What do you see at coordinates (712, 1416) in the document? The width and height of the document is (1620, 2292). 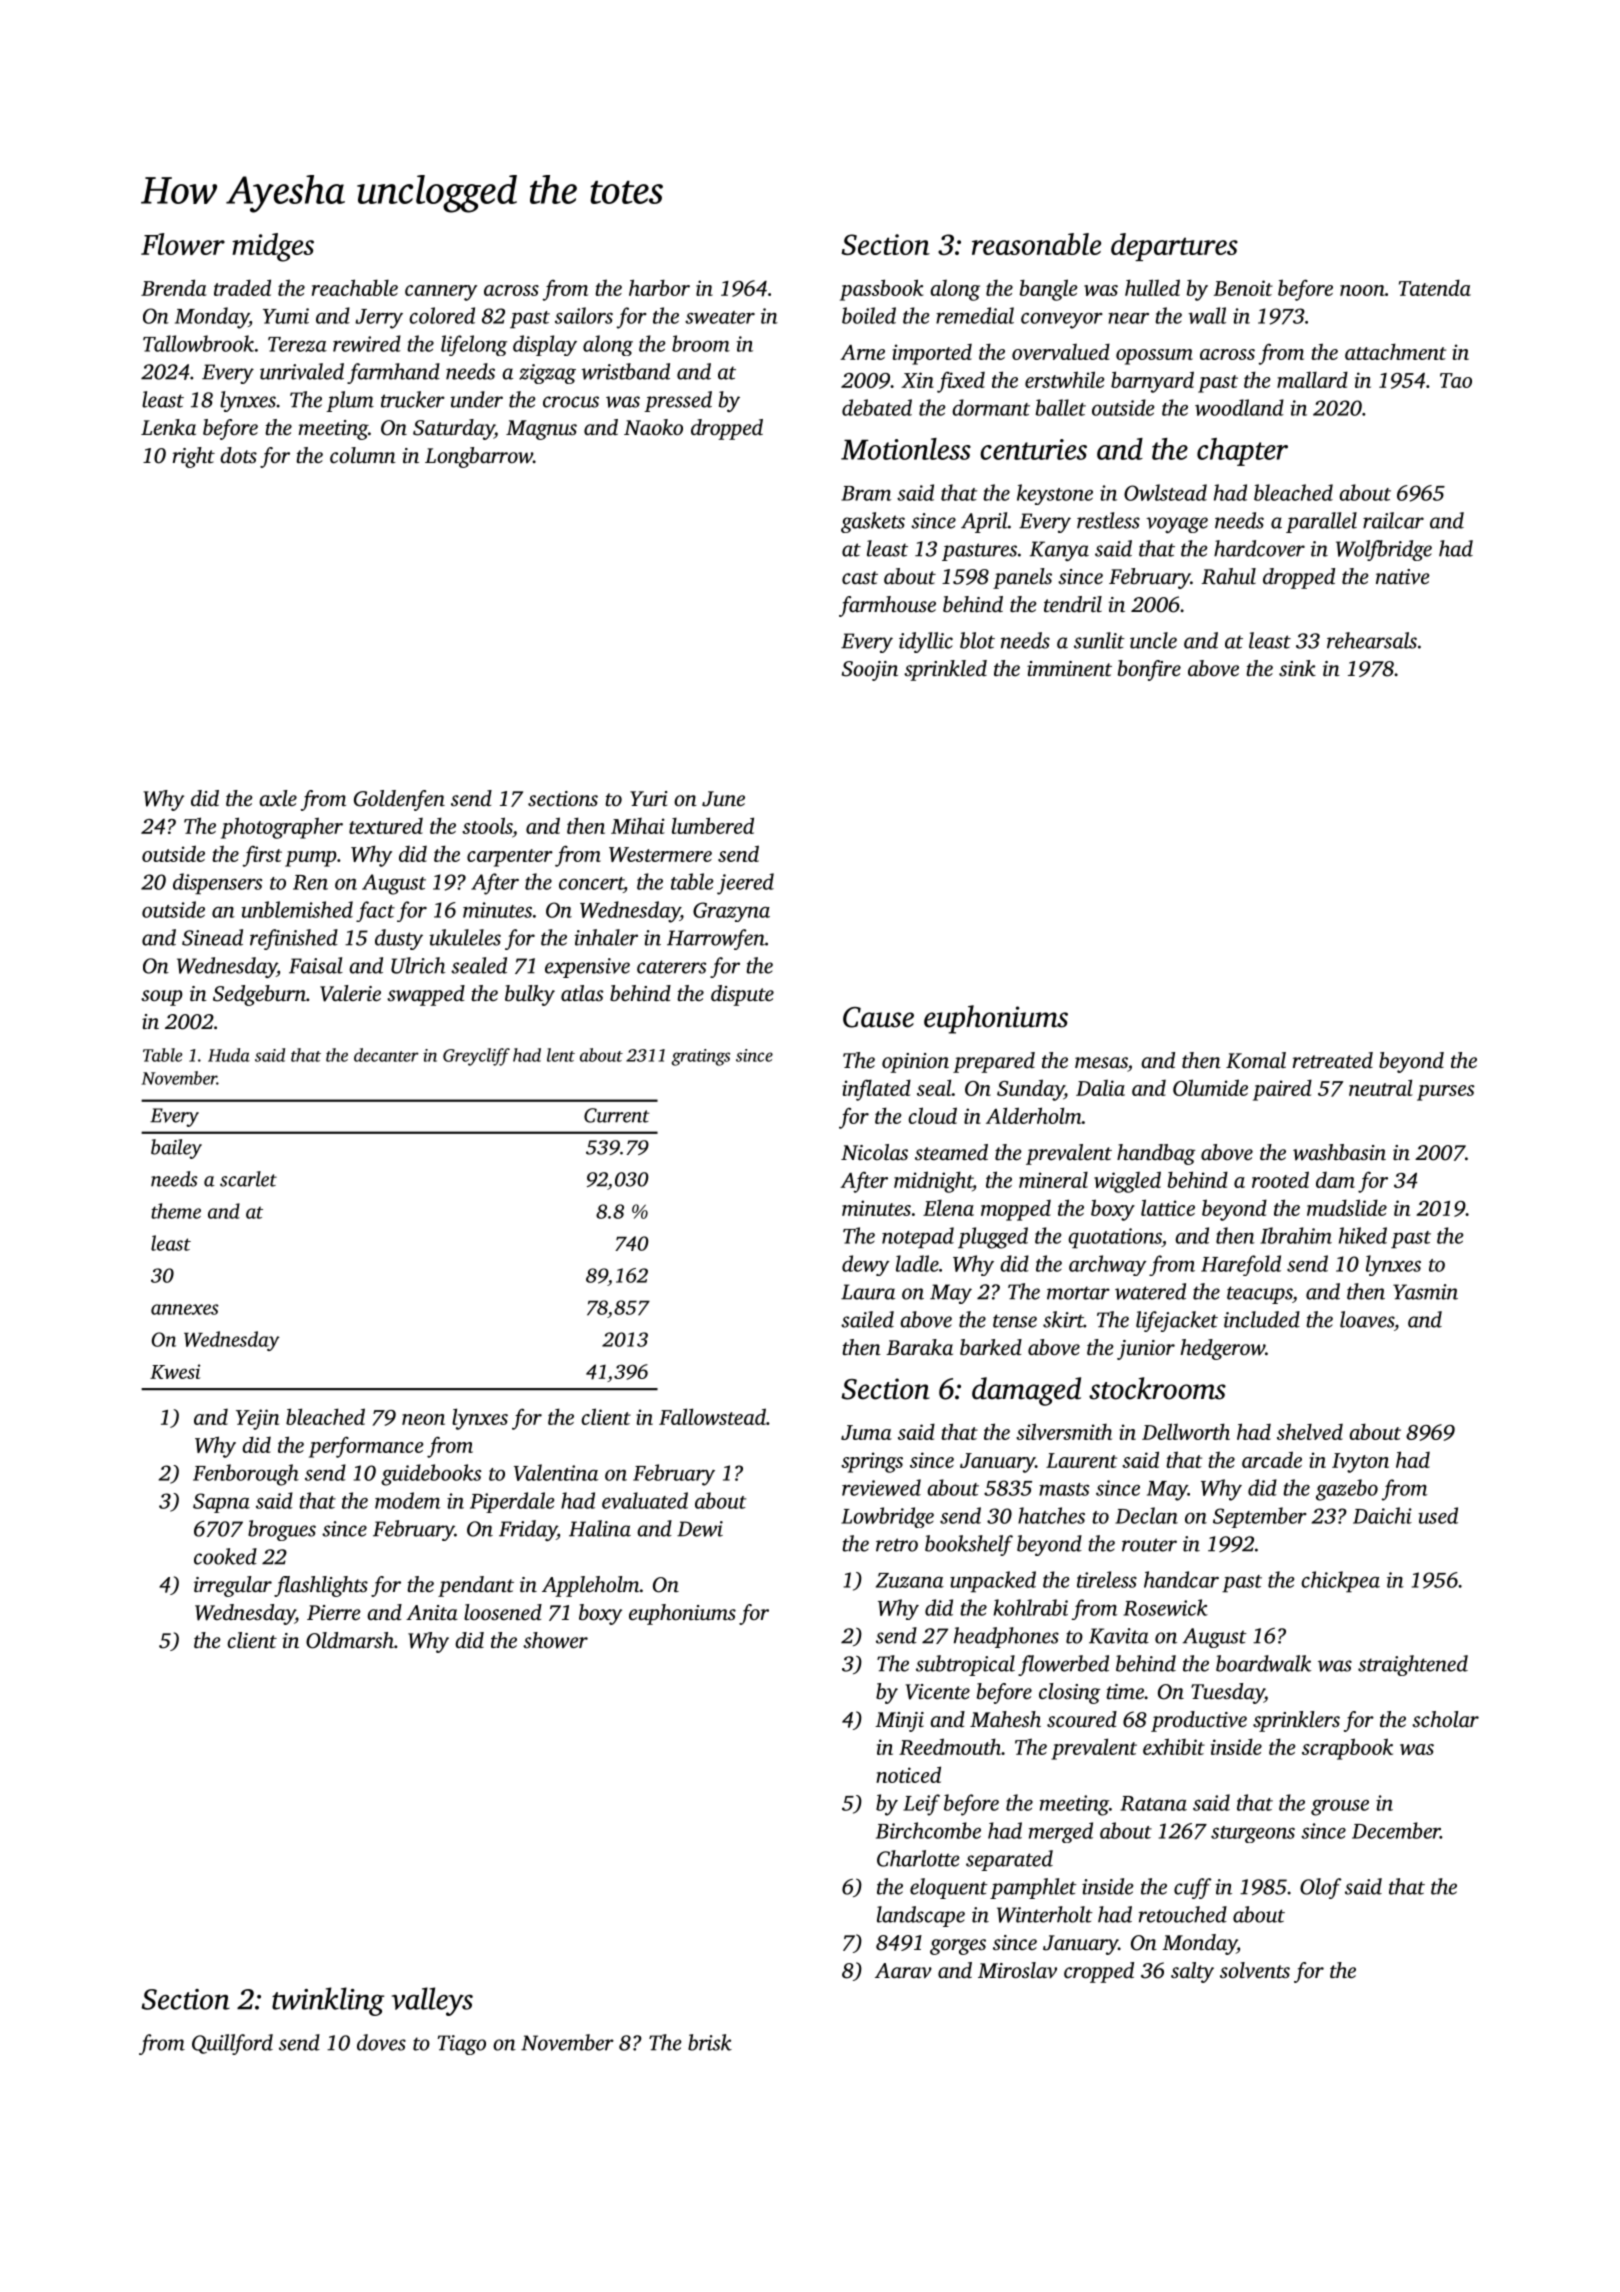 I see `Fallowstead` at bounding box center [712, 1416].
